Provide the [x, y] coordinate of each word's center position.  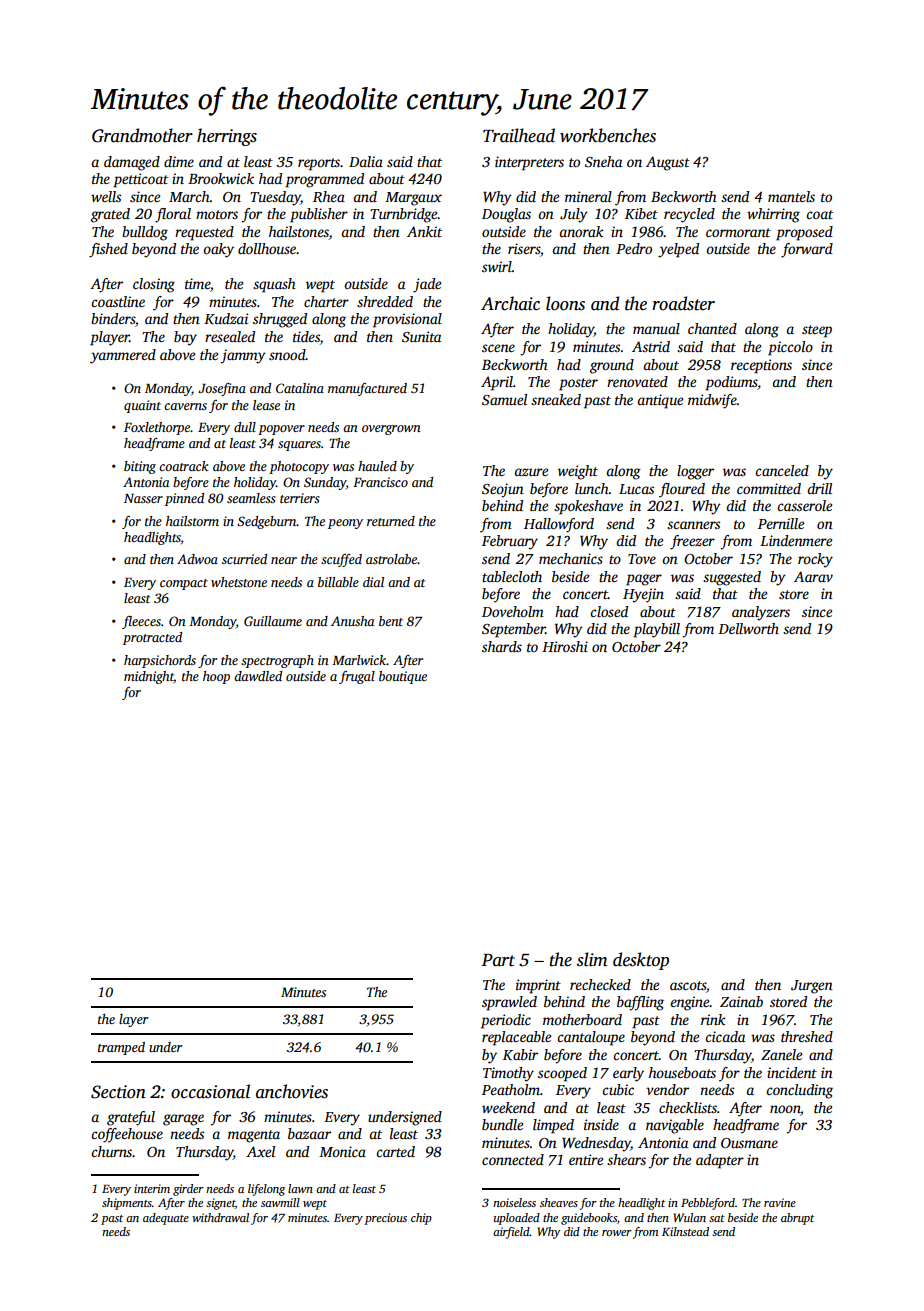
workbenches [608, 135]
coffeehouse [127, 1135]
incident [792, 1072]
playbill [656, 630]
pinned [184, 499]
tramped [121, 1048]
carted [395, 1151]
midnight [149, 677]
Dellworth [748, 628]
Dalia [366, 161]
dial [373, 582]
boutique [403, 677]
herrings [227, 137]
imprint [538, 986]
